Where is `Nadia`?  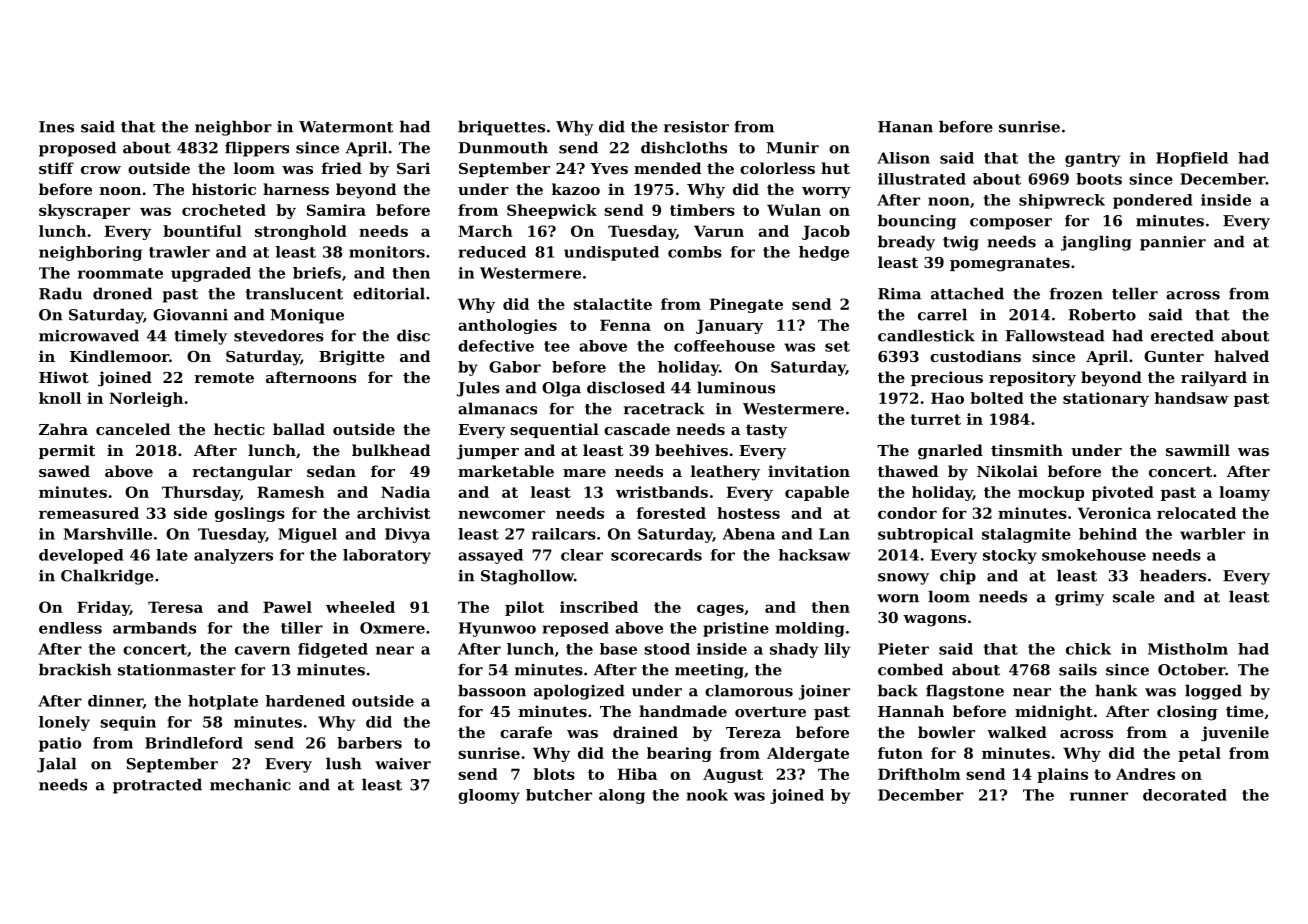 Nadia is located at coordinates (405, 492).
